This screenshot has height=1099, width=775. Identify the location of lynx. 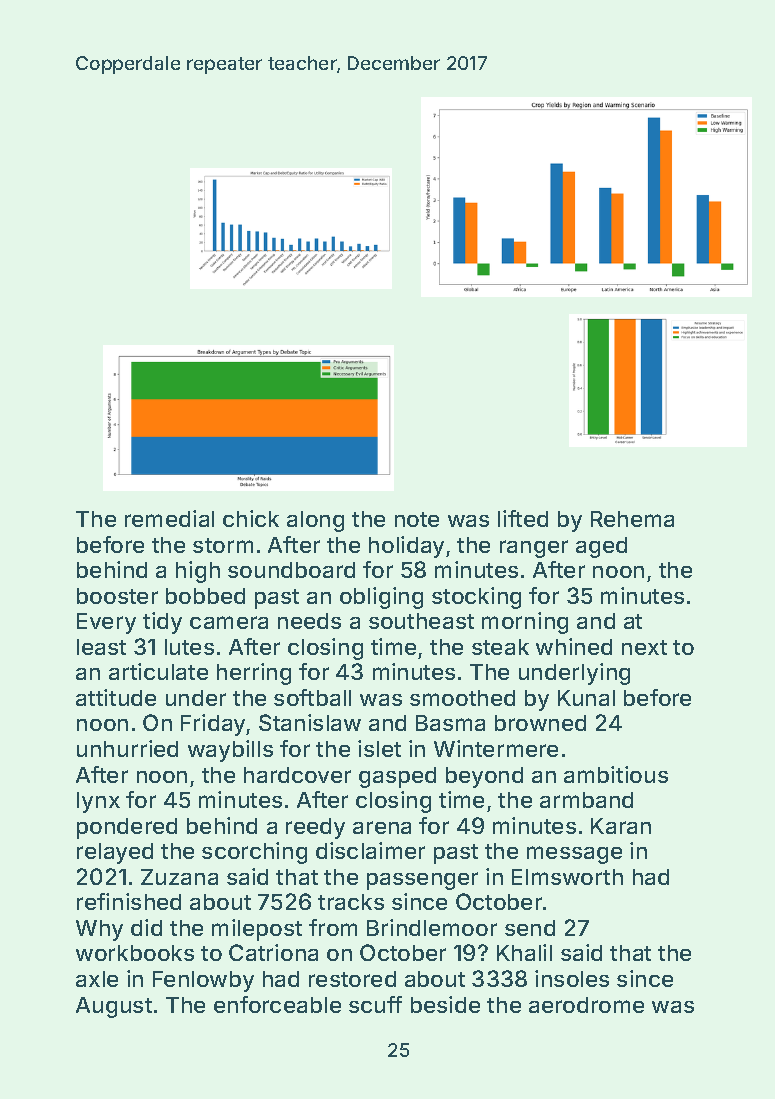
(98, 802).
